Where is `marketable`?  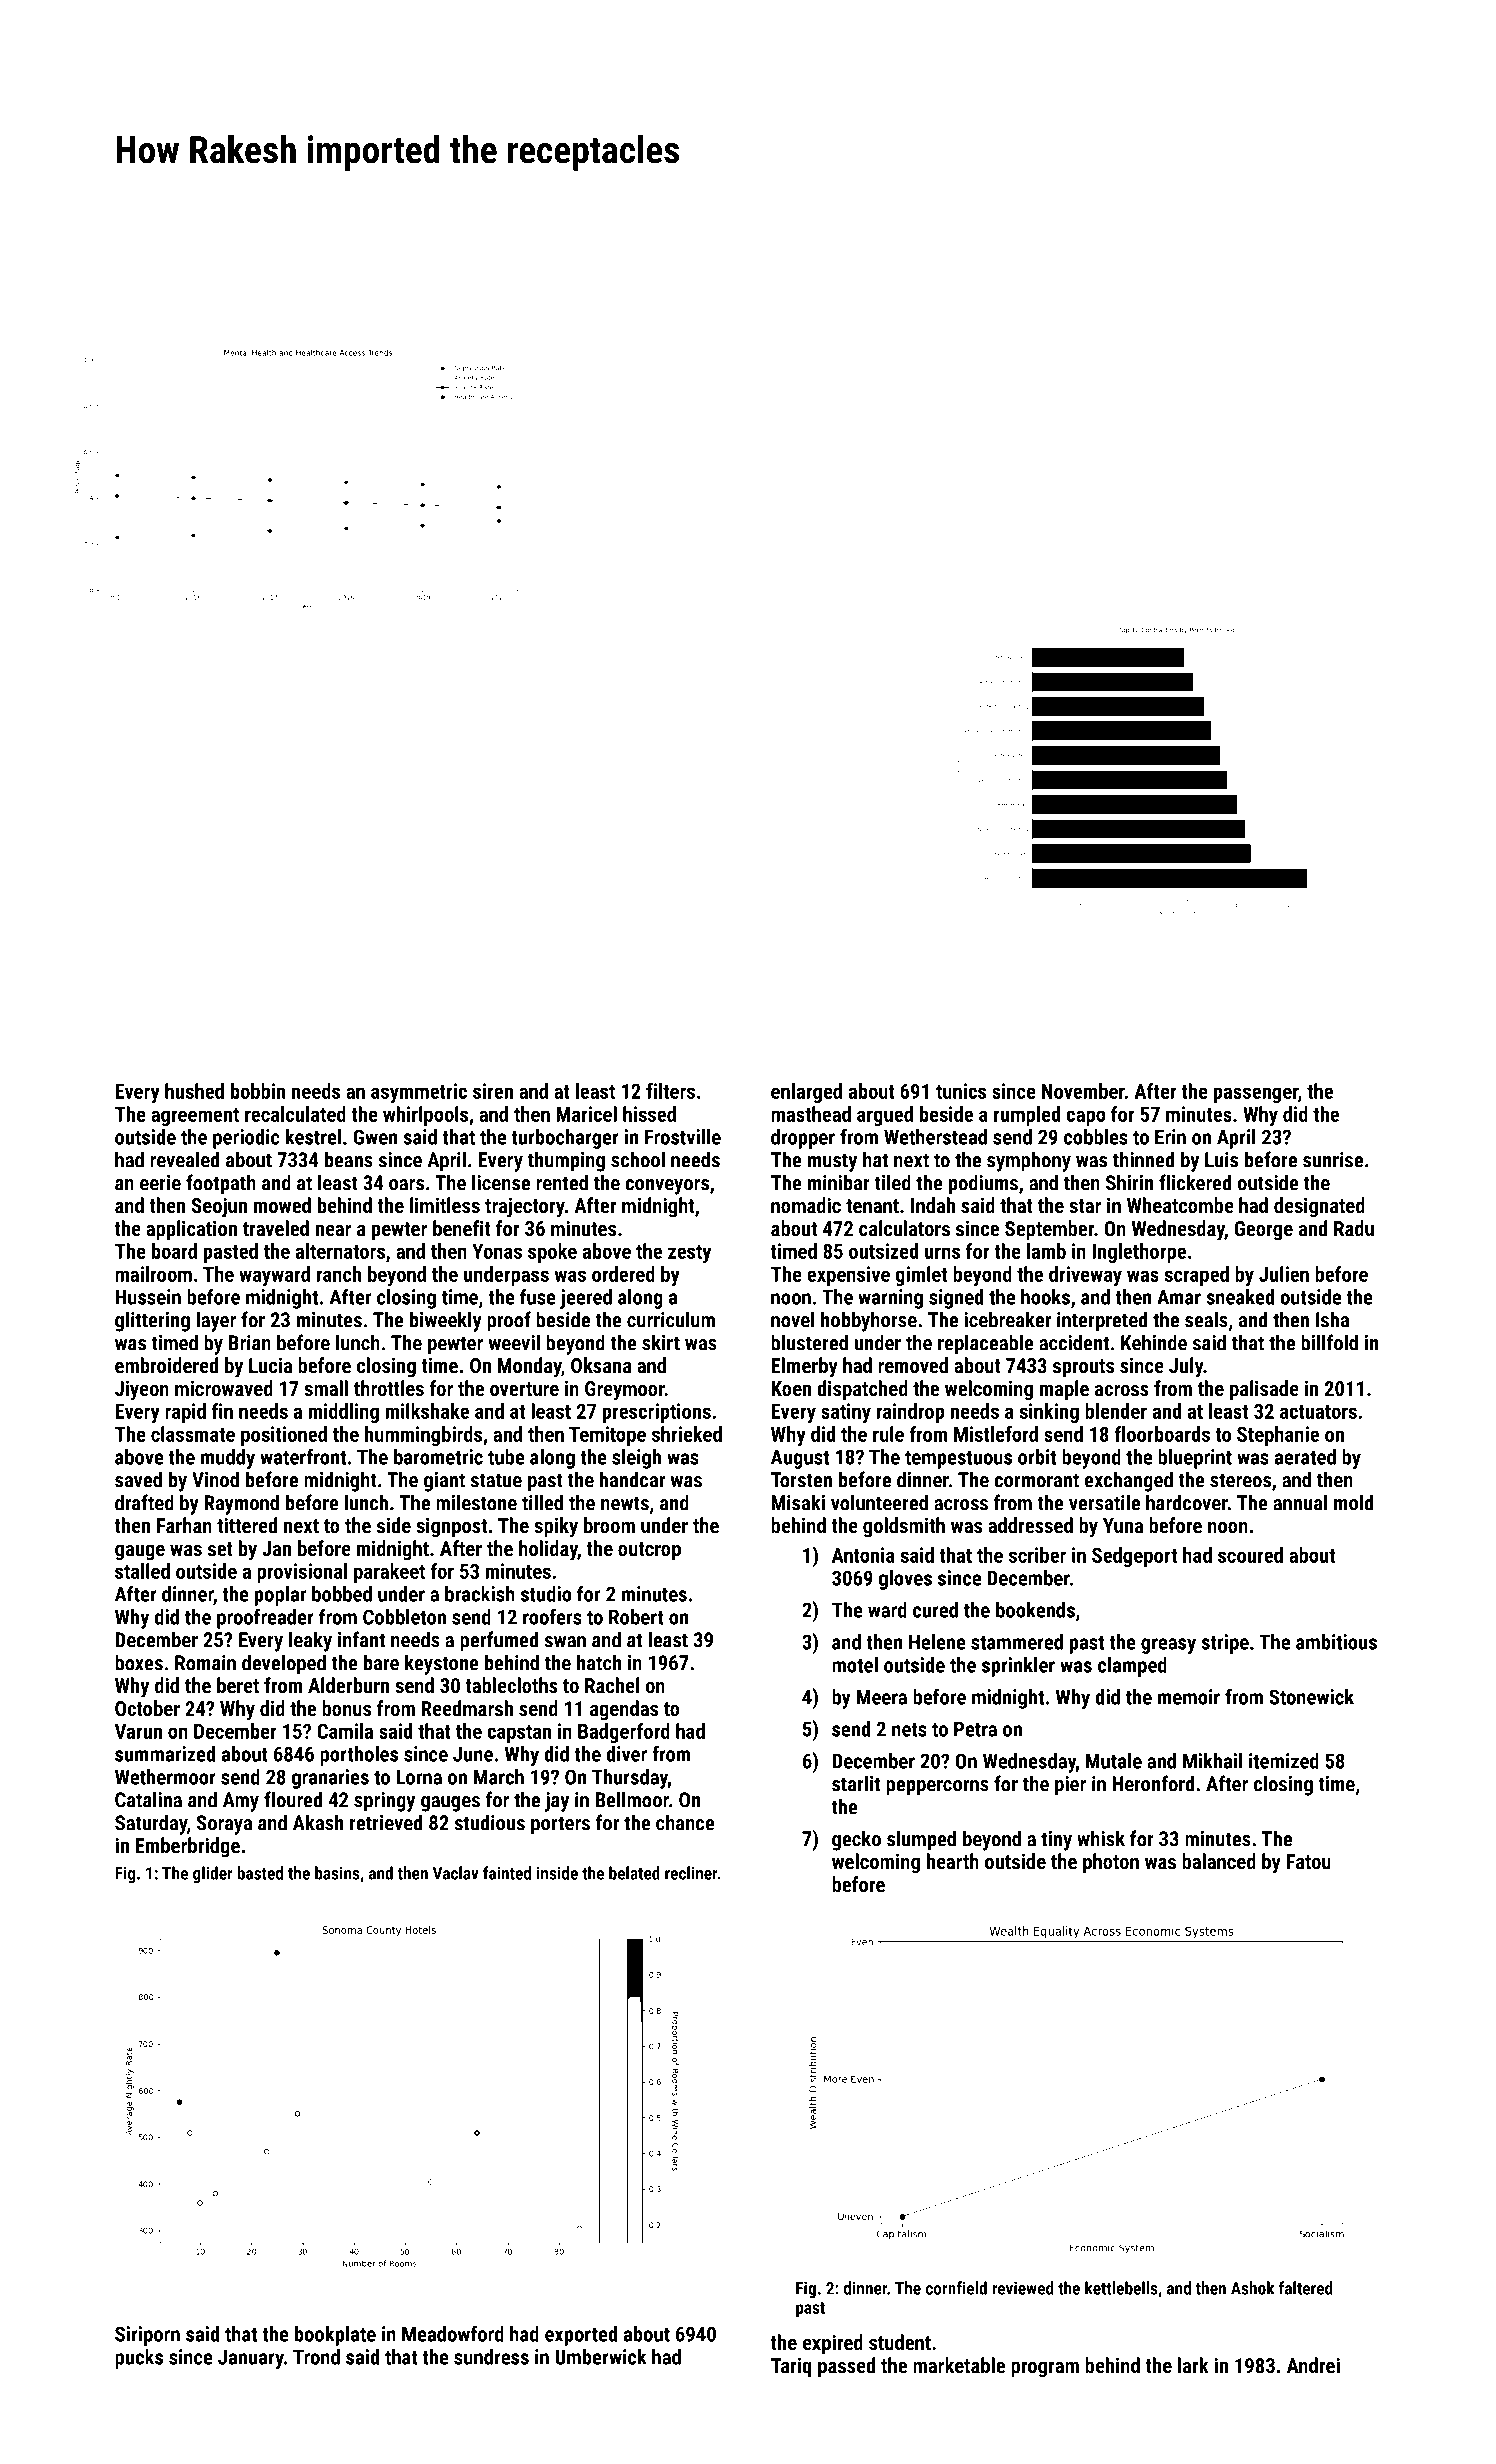
marketable is located at coordinates (959, 2365).
